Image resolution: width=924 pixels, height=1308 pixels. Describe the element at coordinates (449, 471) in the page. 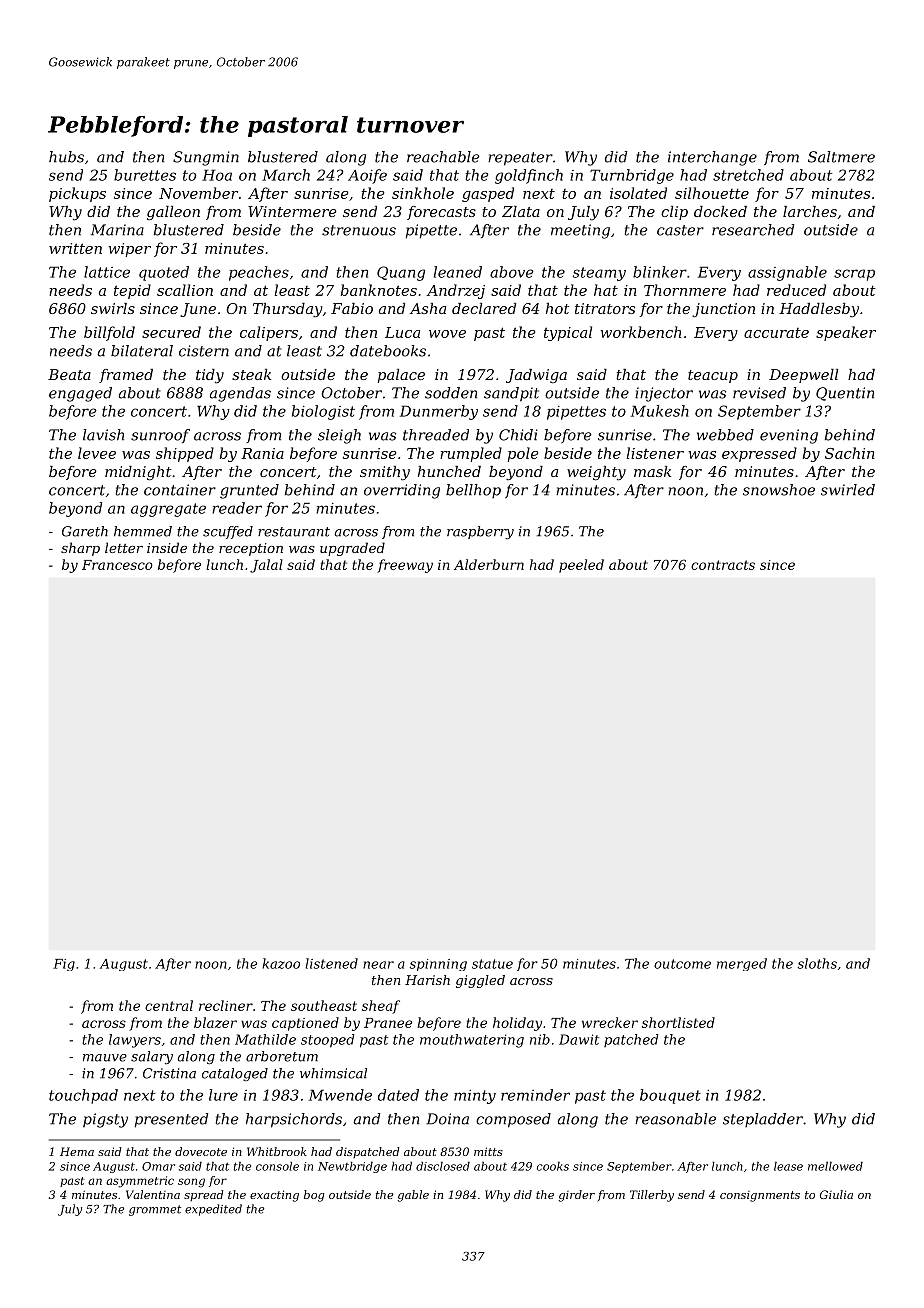

I see `hunched` at that location.
